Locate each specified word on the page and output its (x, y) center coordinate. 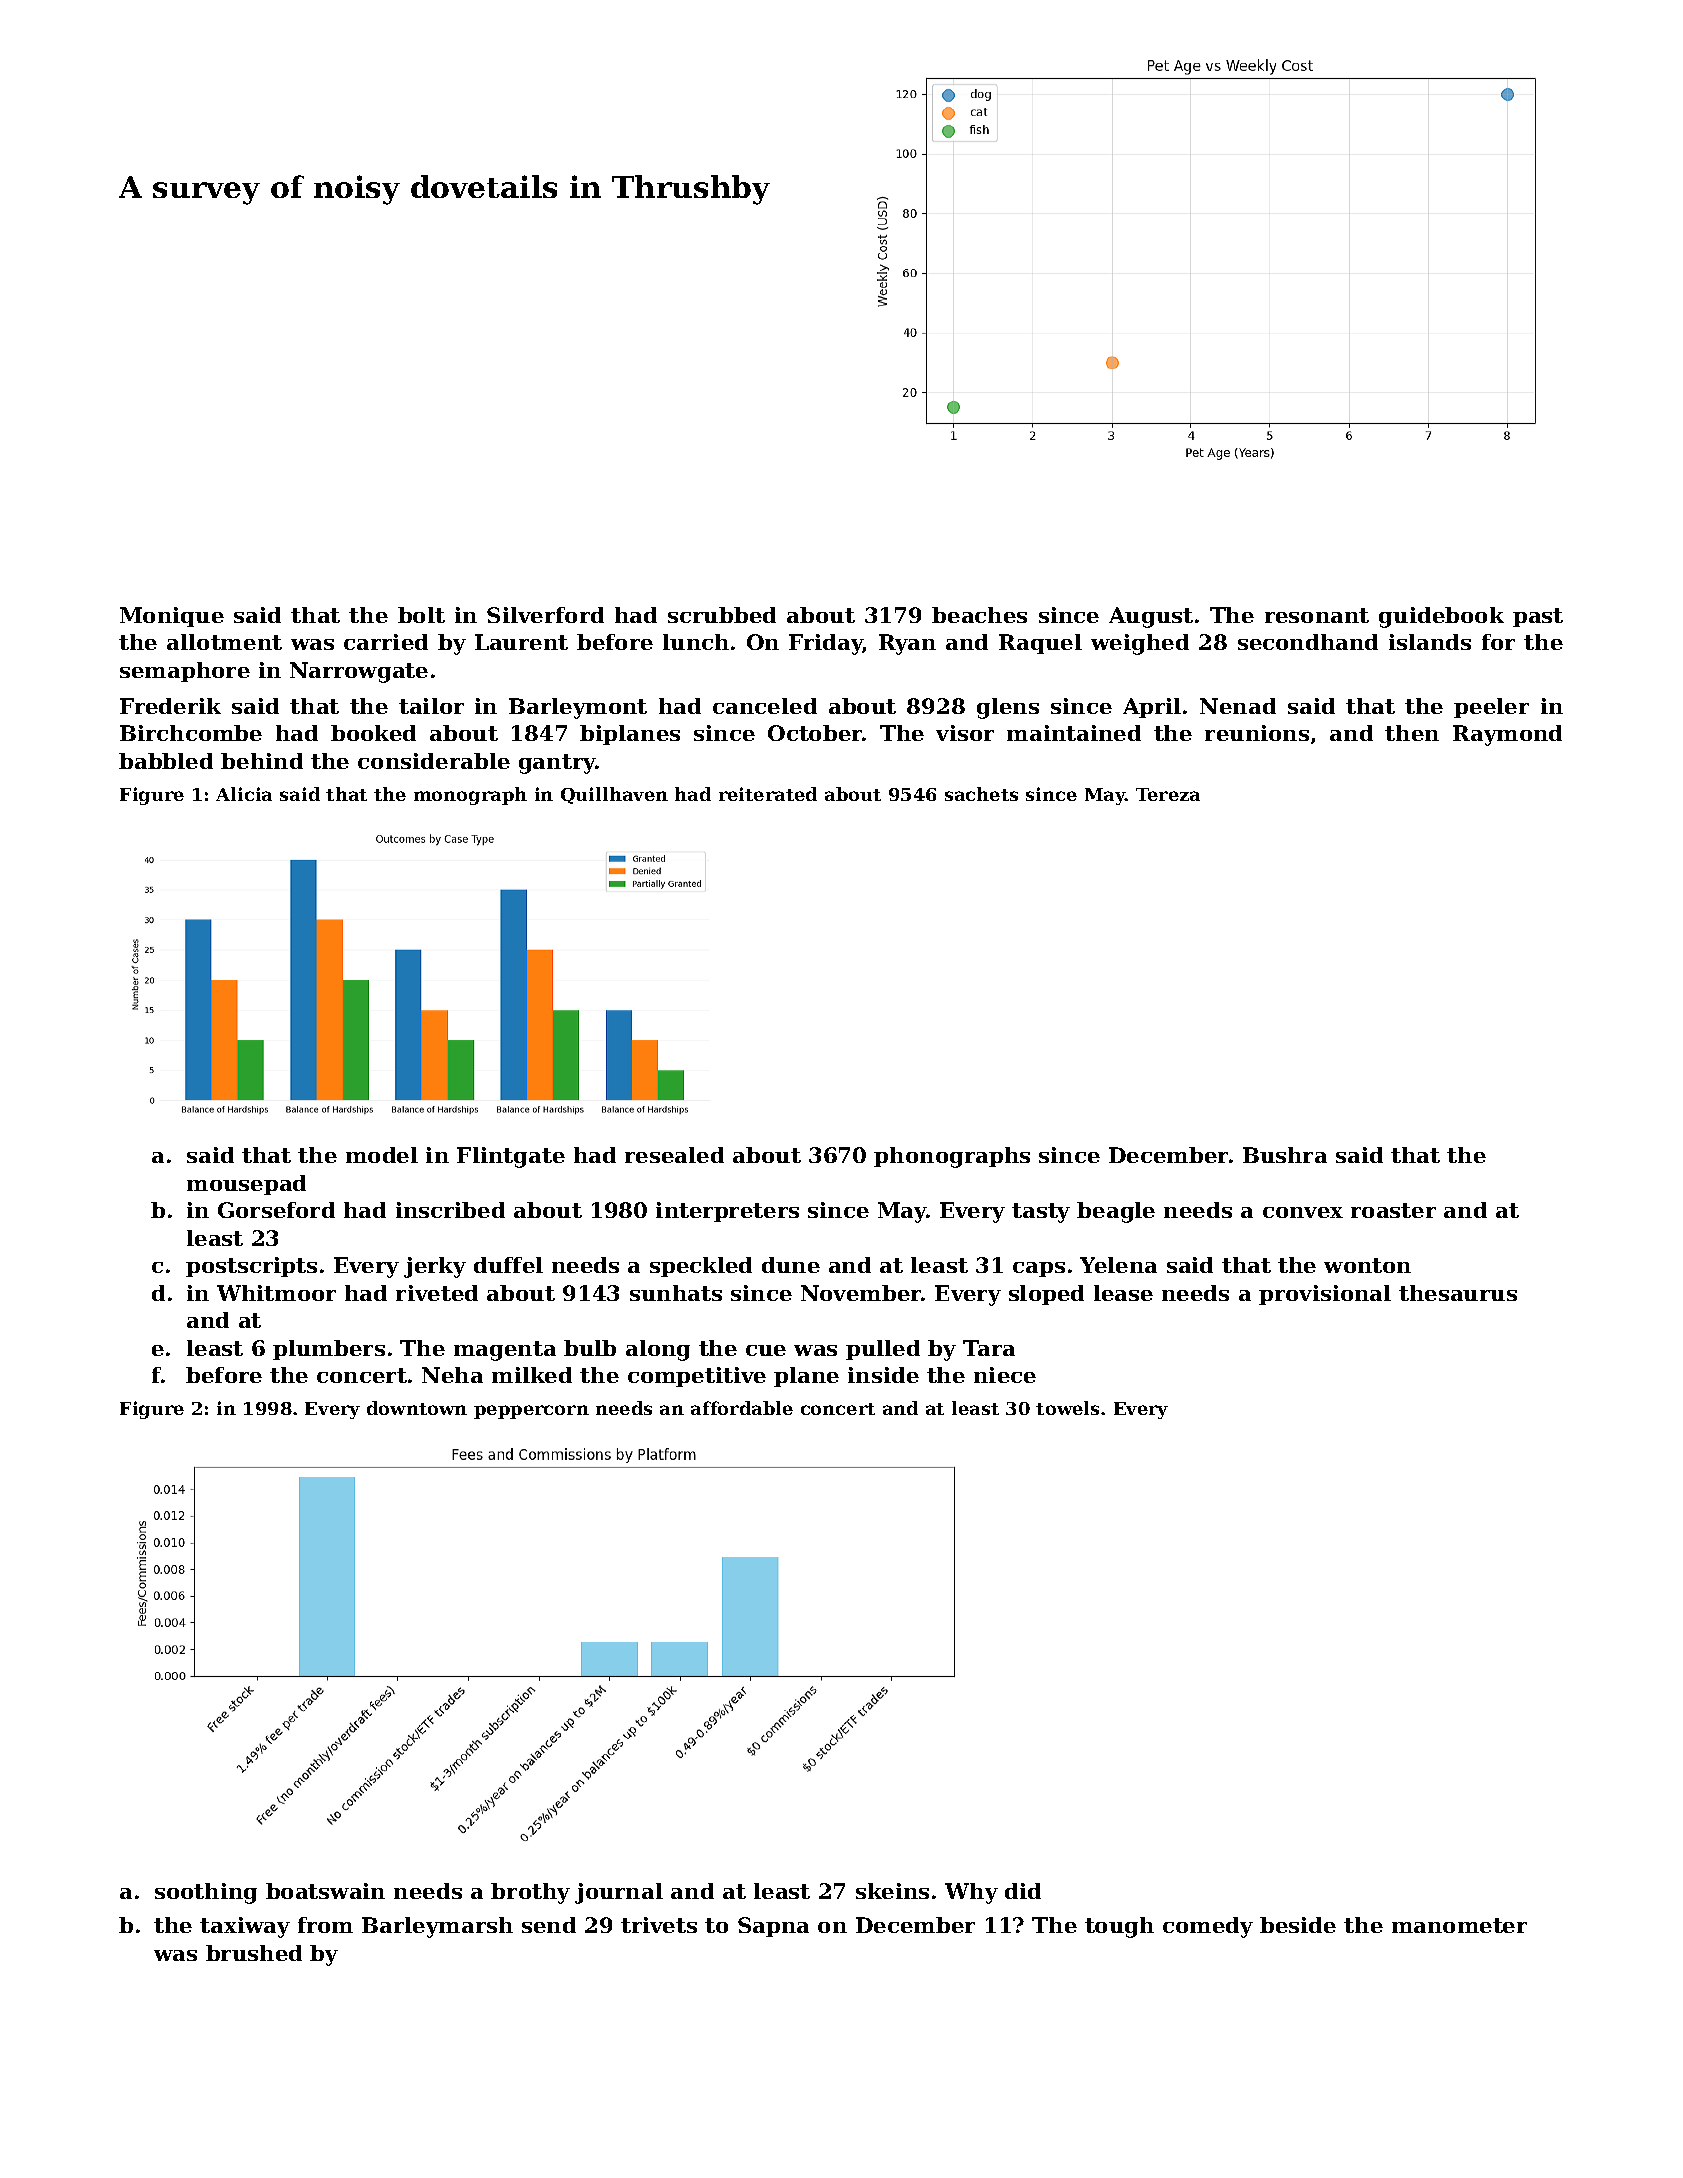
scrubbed (722, 615)
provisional (1325, 1295)
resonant (1317, 615)
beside (1298, 1925)
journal (619, 1893)
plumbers (329, 1350)
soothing (206, 1893)
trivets (659, 1925)
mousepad (246, 1185)
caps (1039, 1269)
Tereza (1168, 794)
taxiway (245, 1927)
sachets (981, 794)
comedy (1208, 1927)
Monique (172, 617)
